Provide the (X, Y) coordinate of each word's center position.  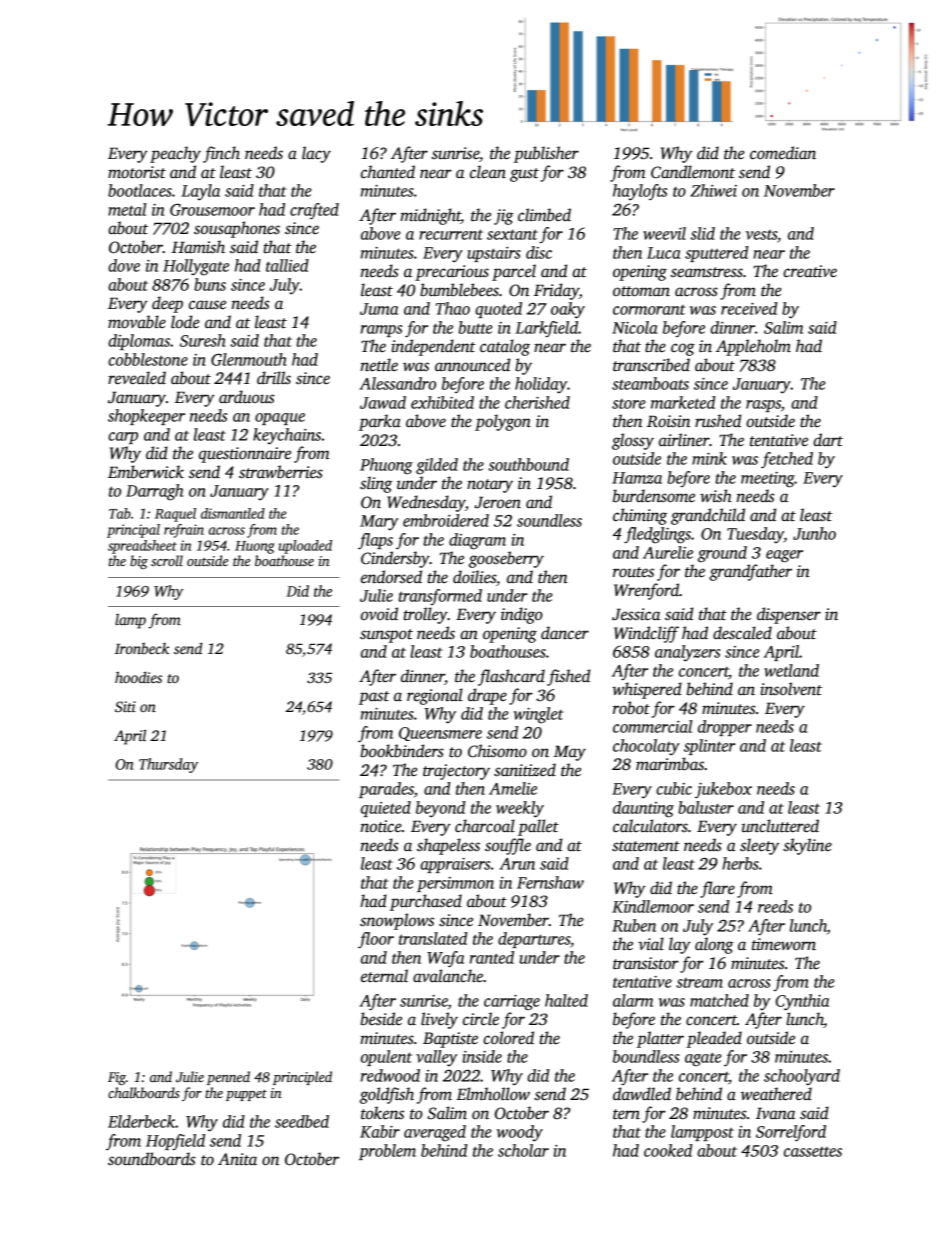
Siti (125, 706)
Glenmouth (249, 359)
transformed (440, 597)
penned (228, 1078)
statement (646, 846)
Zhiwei (714, 190)
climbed (544, 215)
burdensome (654, 496)
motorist (137, 172)
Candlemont (693, 172)
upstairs (494, 254)
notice (381, 826)
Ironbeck (142, 648)
